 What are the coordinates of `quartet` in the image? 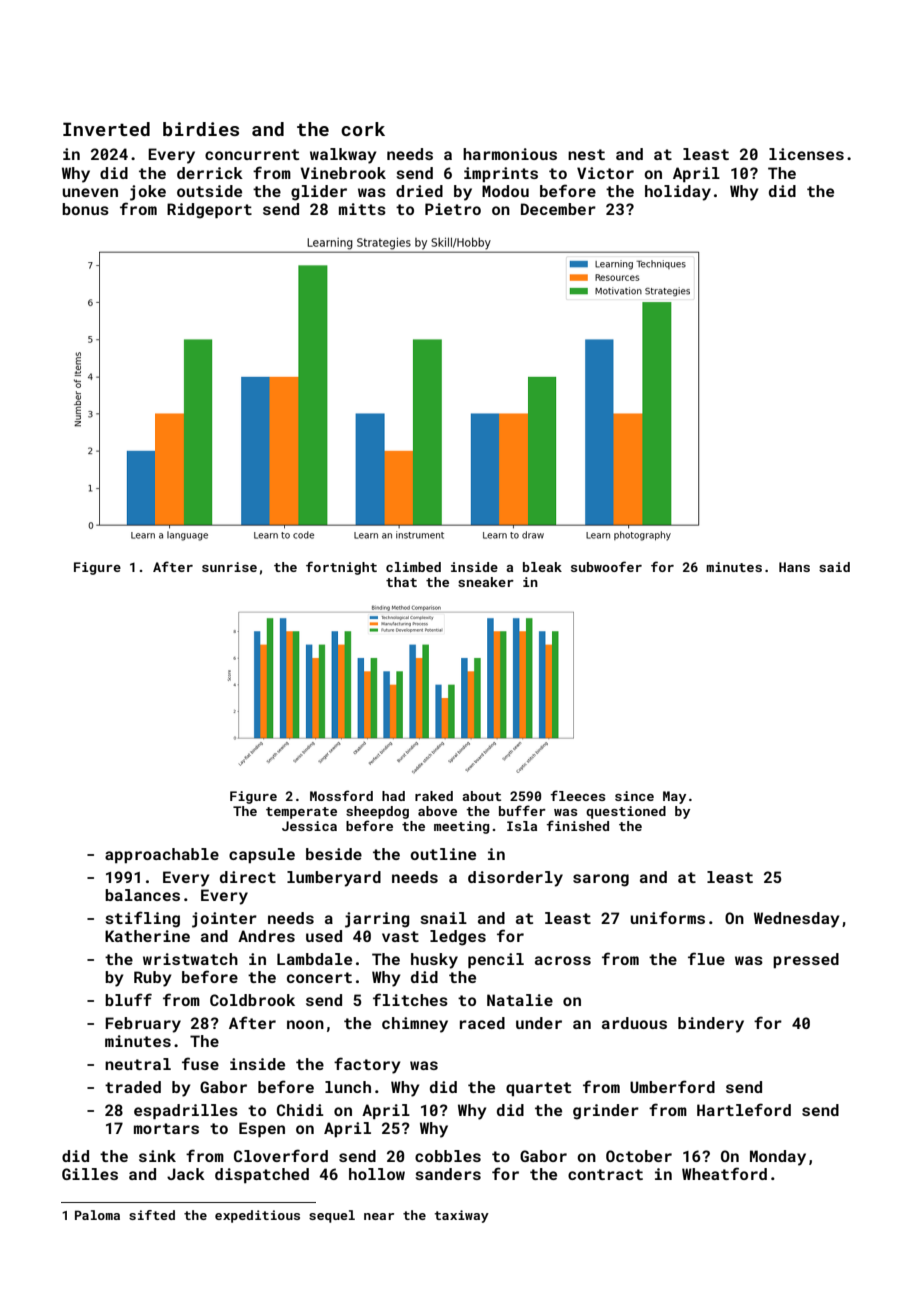 It's located at (538, 1089).
